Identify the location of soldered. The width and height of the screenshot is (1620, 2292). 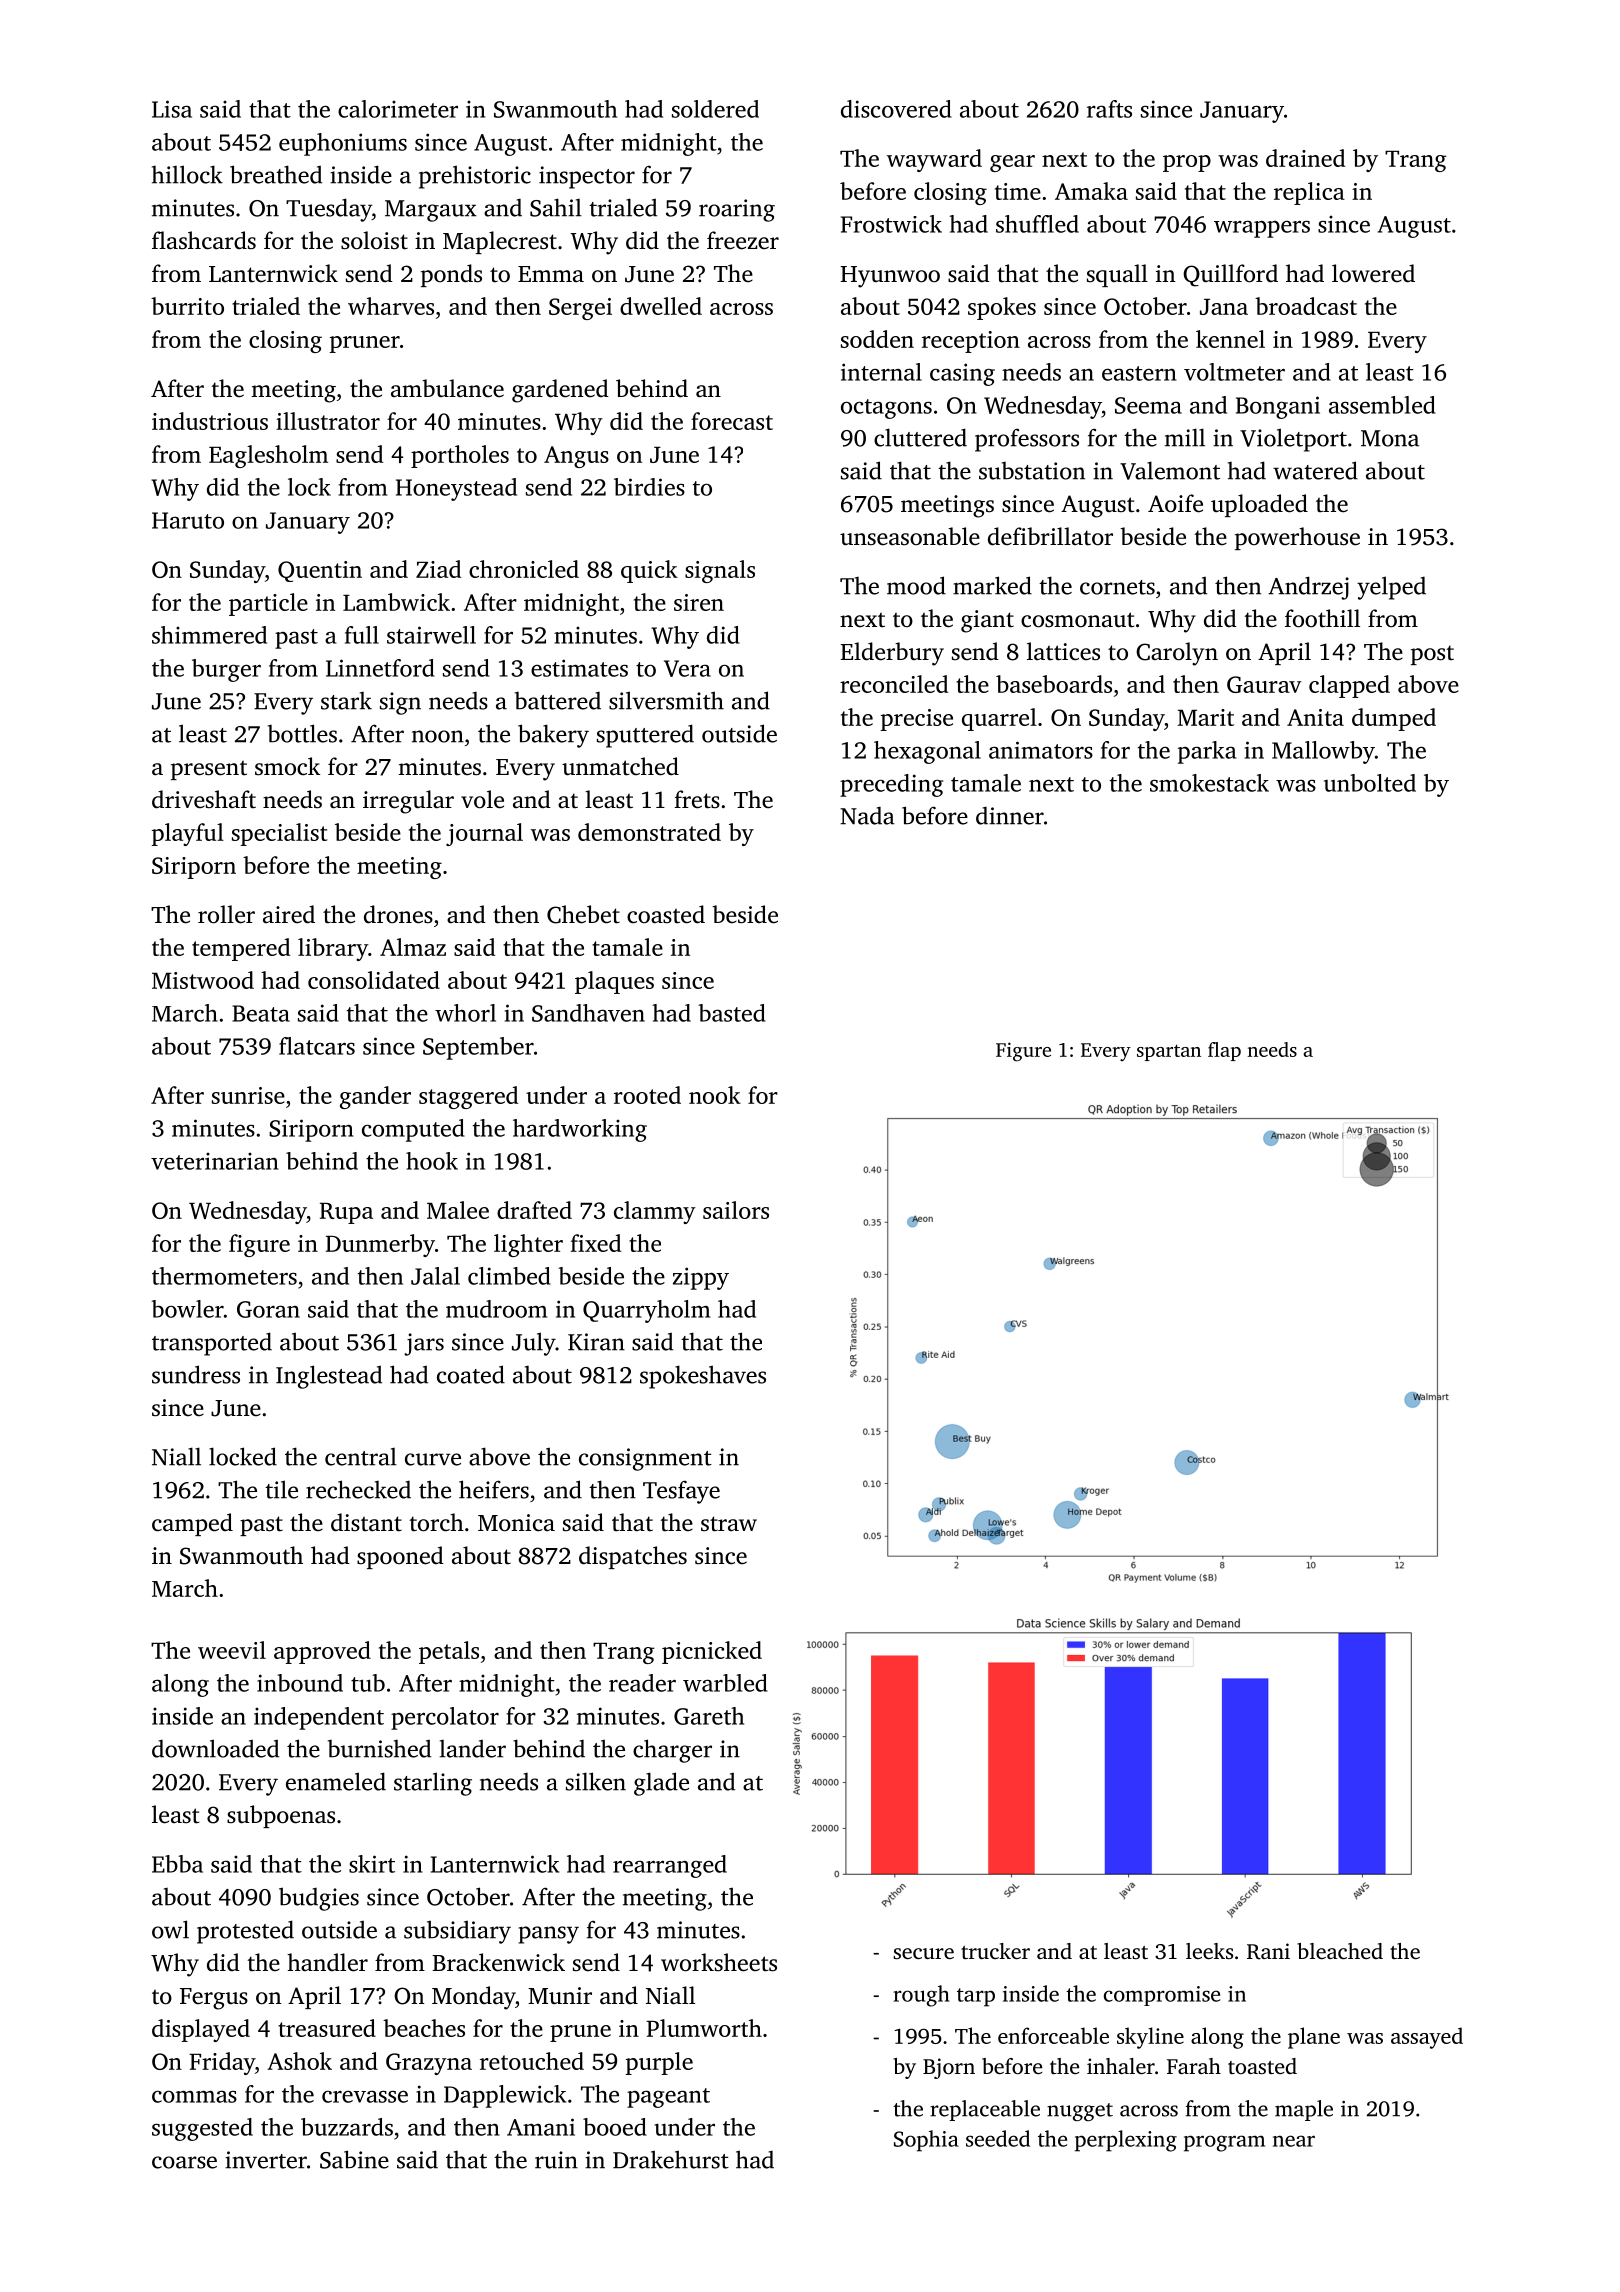
(715, 109).
